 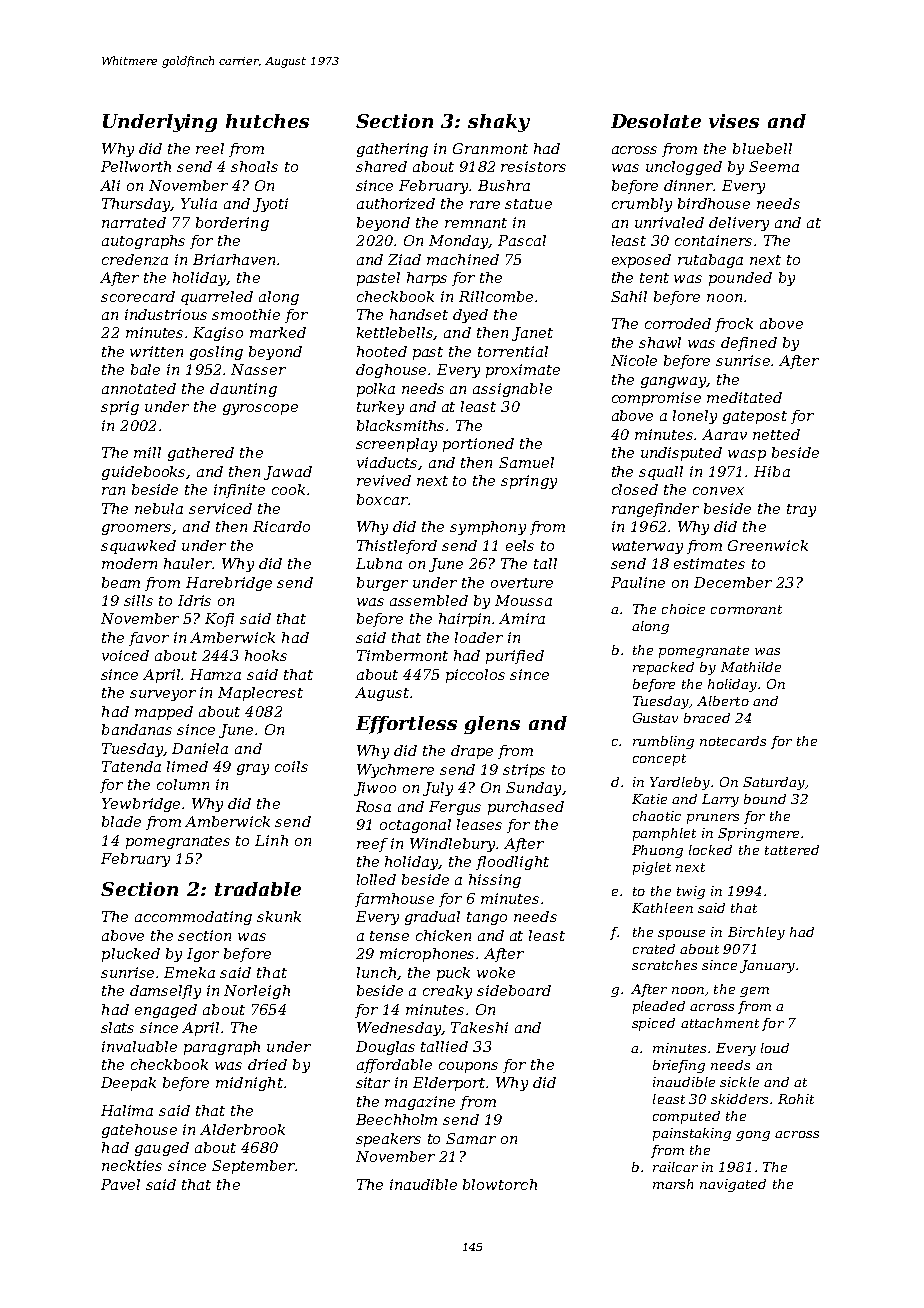 What do you see at coordinates (792, 850) in the screenshot?
I see `tattered` at bounding box center [792, 850].
